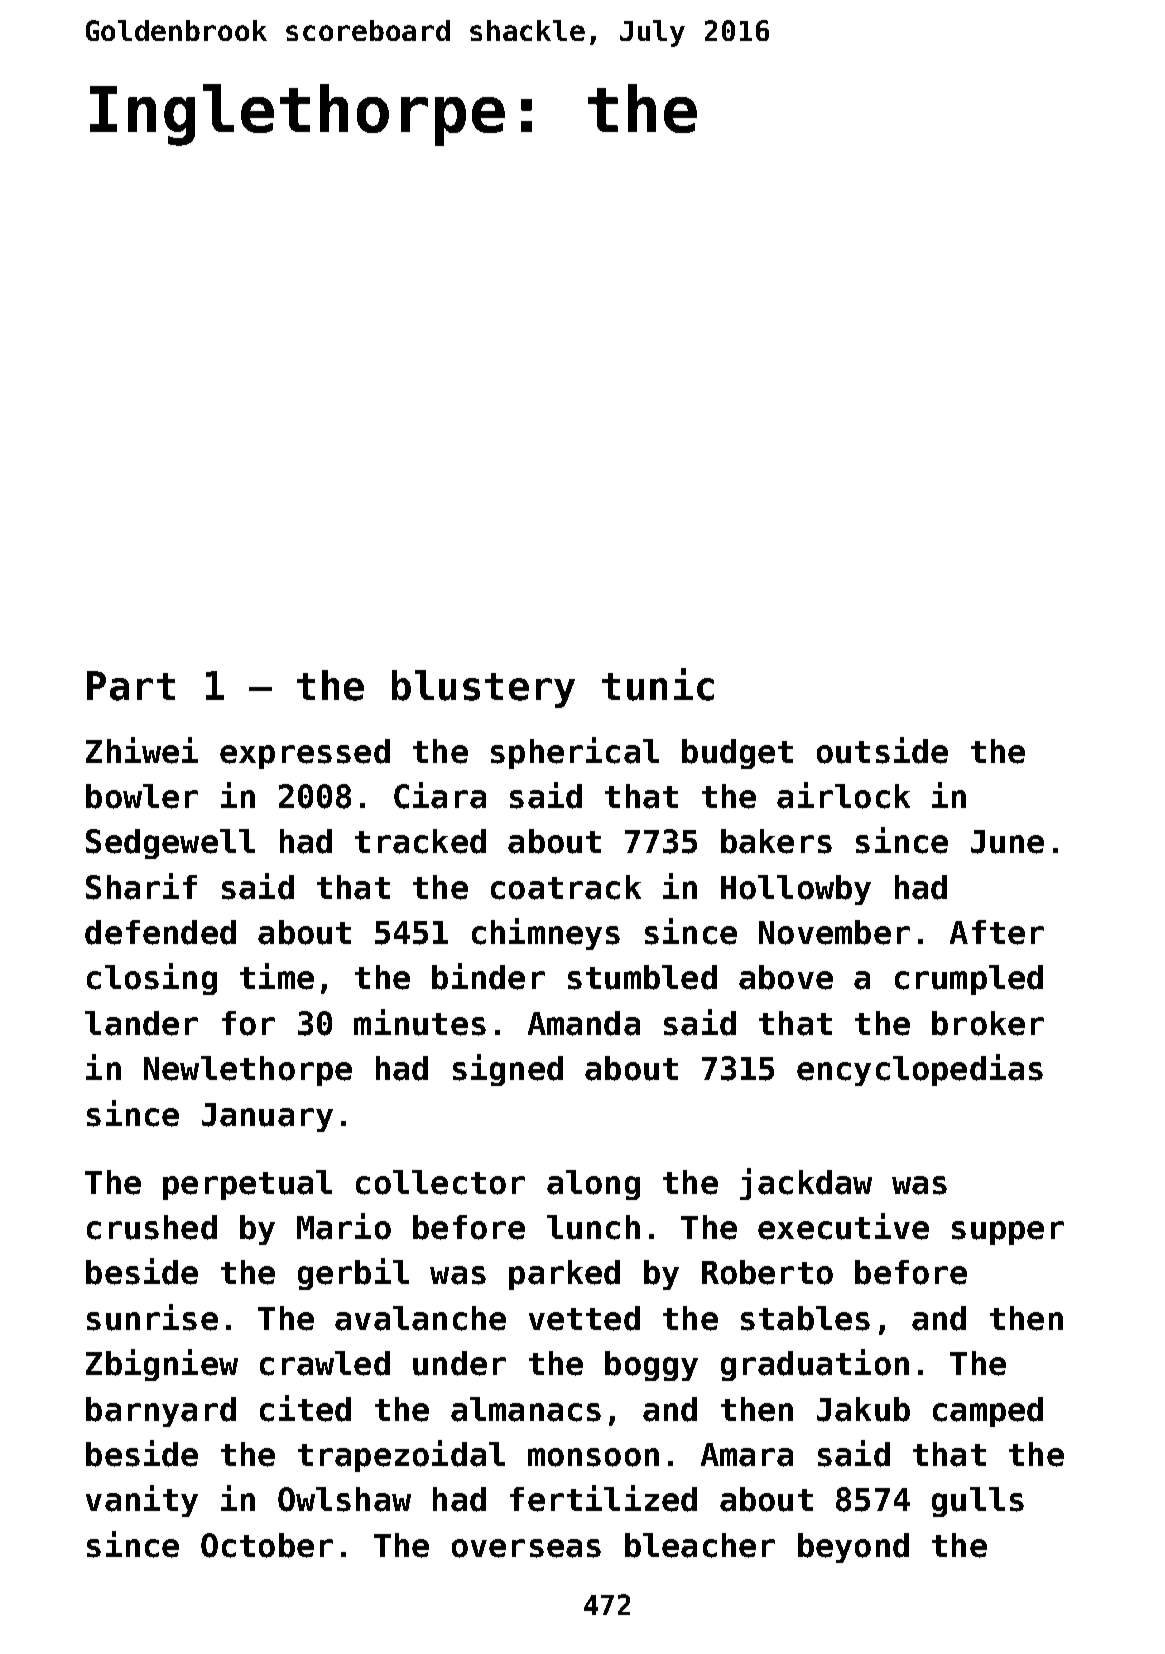  What do you see at coordinates (483, 689) in the image?
I see `blustery` at bounding box center [483, 689].
